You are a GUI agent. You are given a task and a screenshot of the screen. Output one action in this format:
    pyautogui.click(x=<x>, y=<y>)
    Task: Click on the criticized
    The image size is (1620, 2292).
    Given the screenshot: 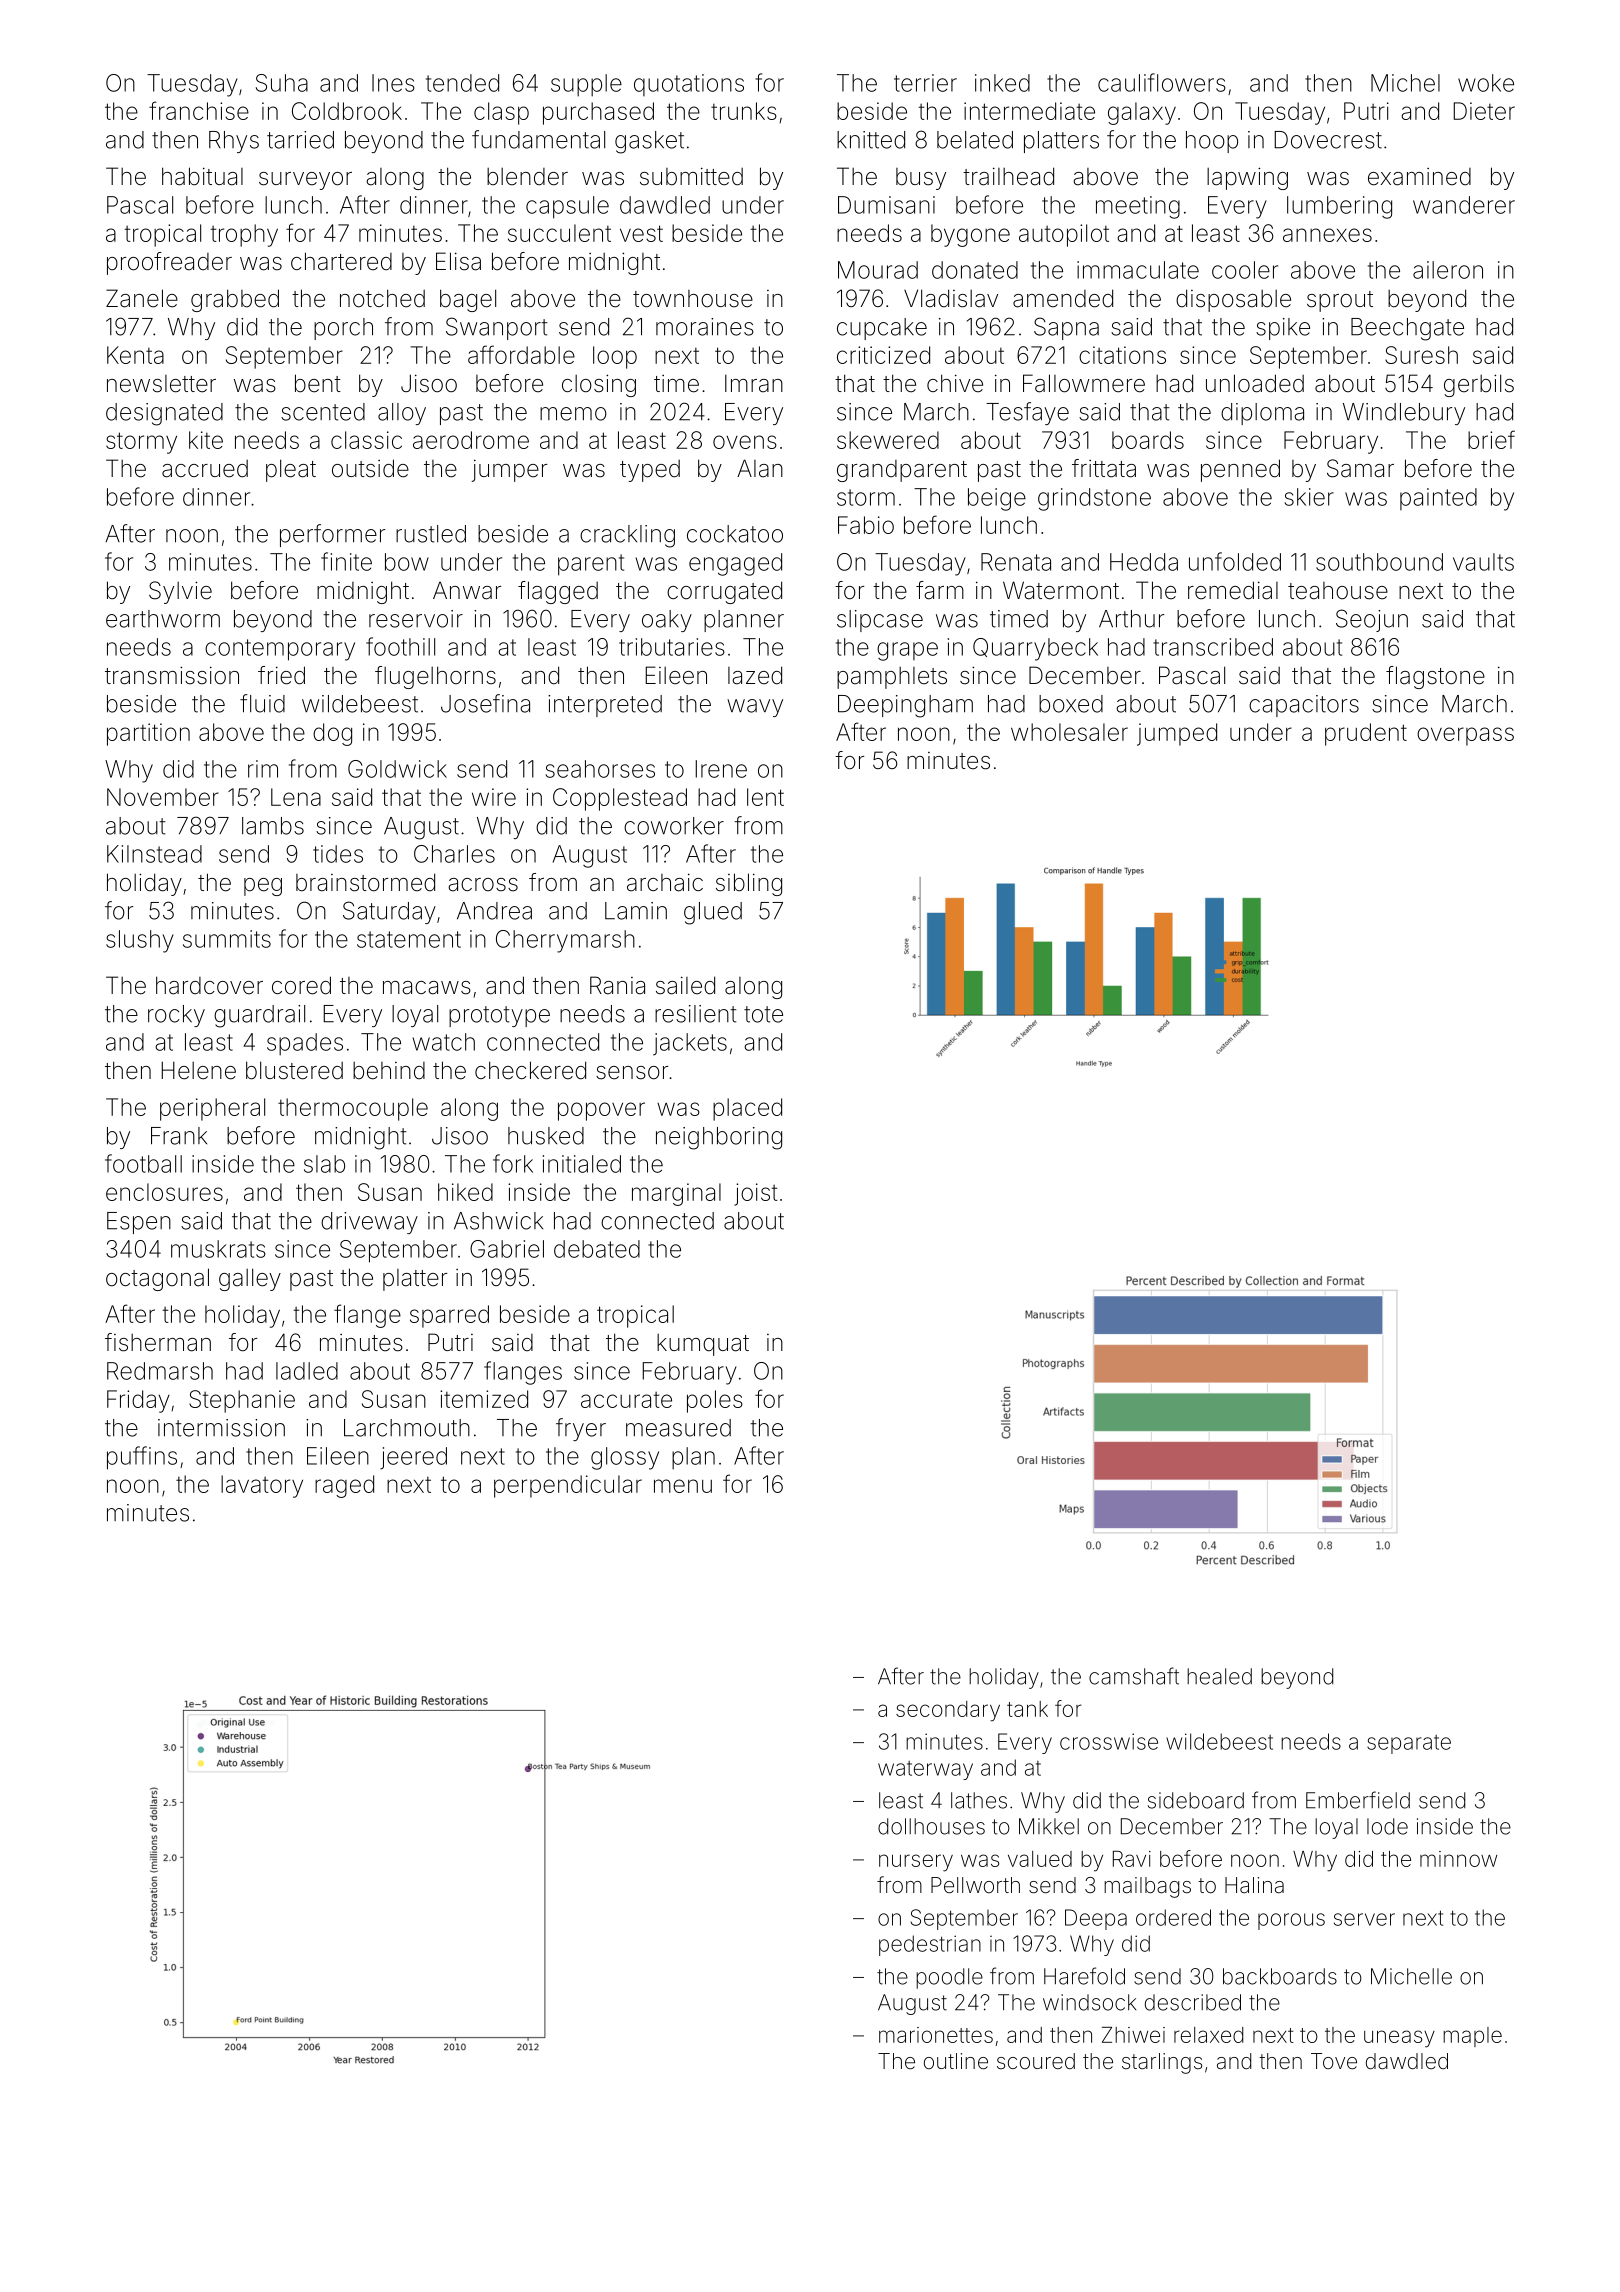 What is the action you would take?
    pyautogui.click(x=883, y=355)
